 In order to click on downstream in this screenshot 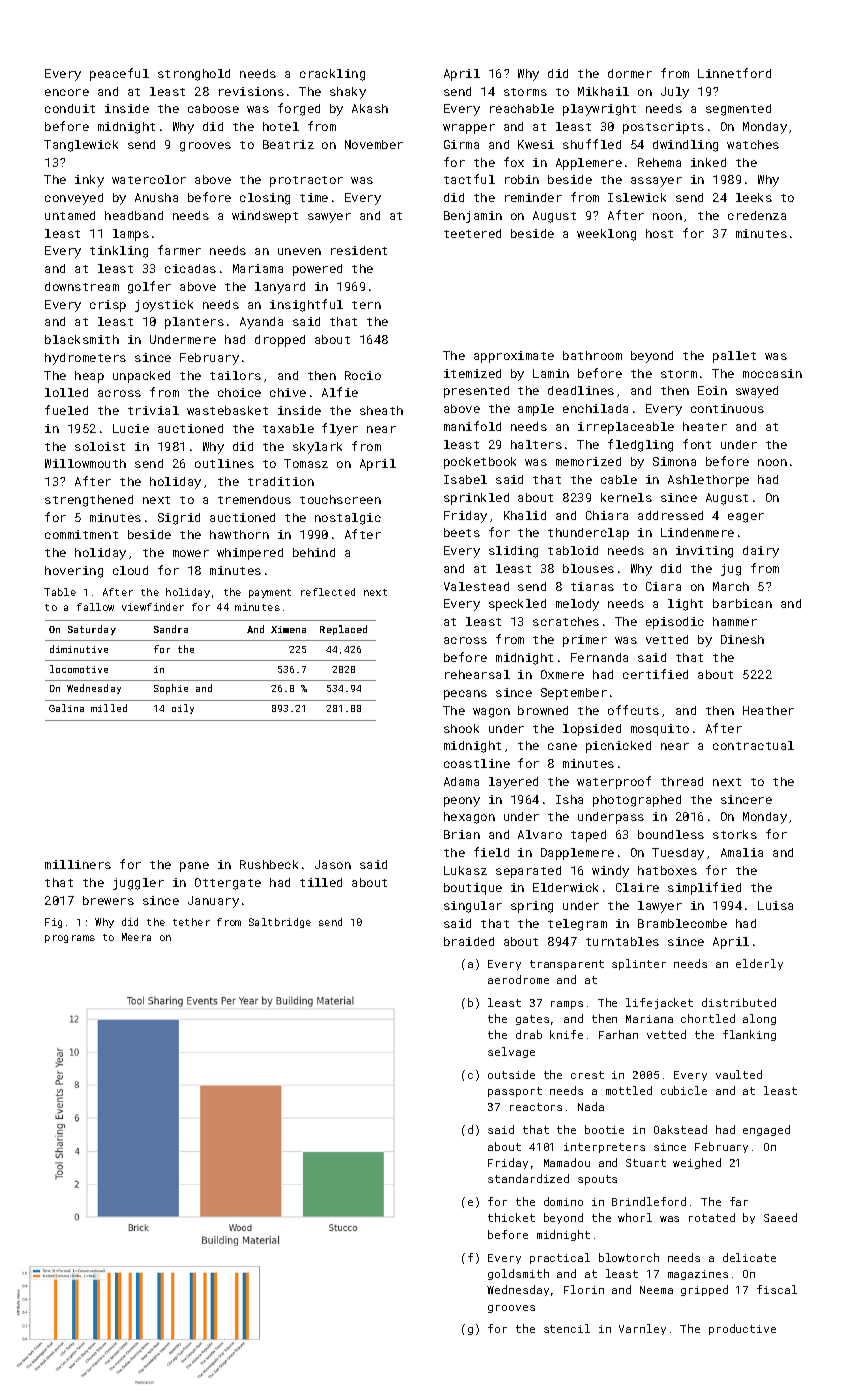, I will do `click(82, 286)`.
